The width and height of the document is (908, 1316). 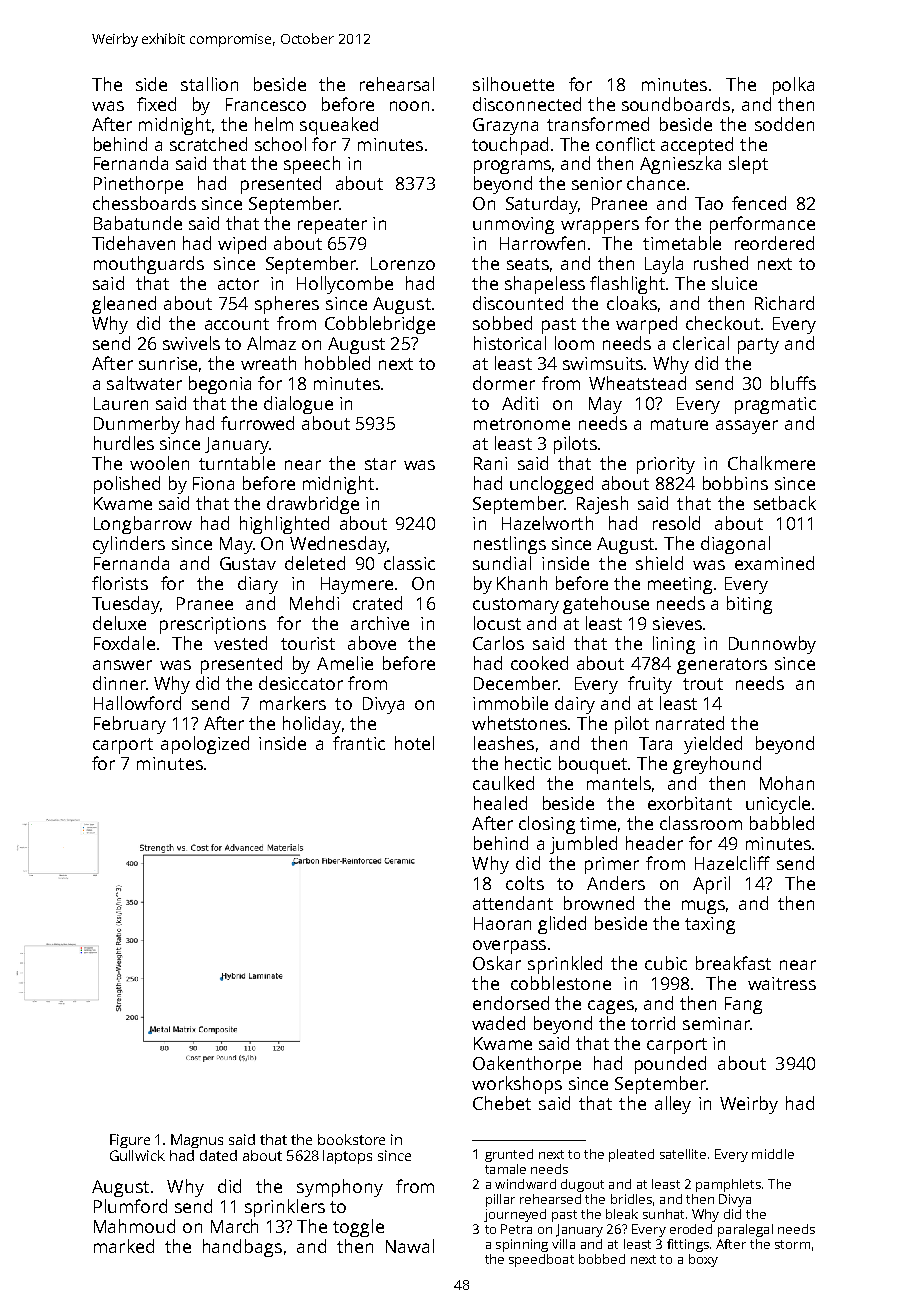 What do you see at coordinates (409, 106) in the document?
I see `noon` at bounding box center [409, 106].
